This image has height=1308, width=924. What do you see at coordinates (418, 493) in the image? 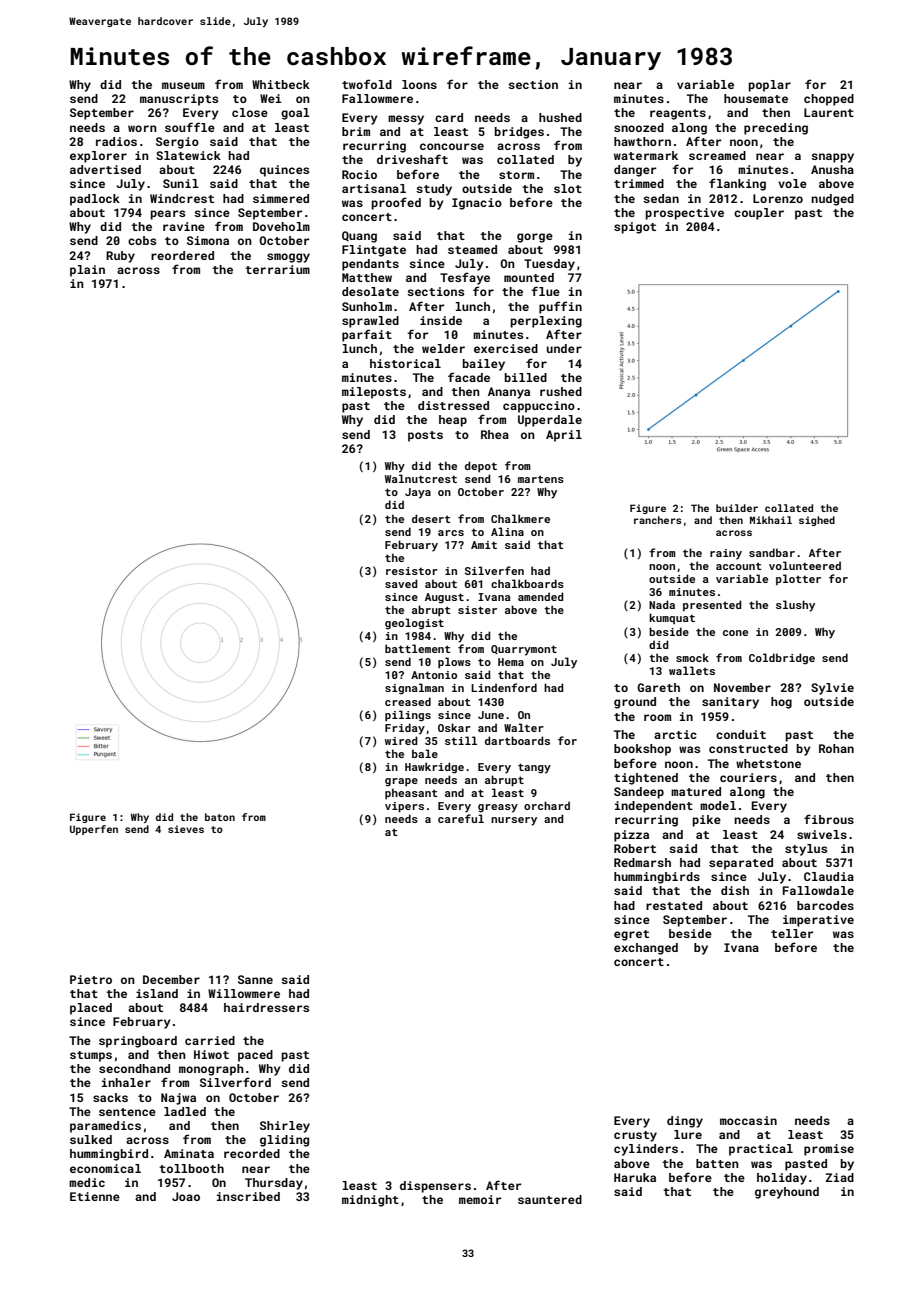
I see `Jaya` at bounding box center [418, 493].
